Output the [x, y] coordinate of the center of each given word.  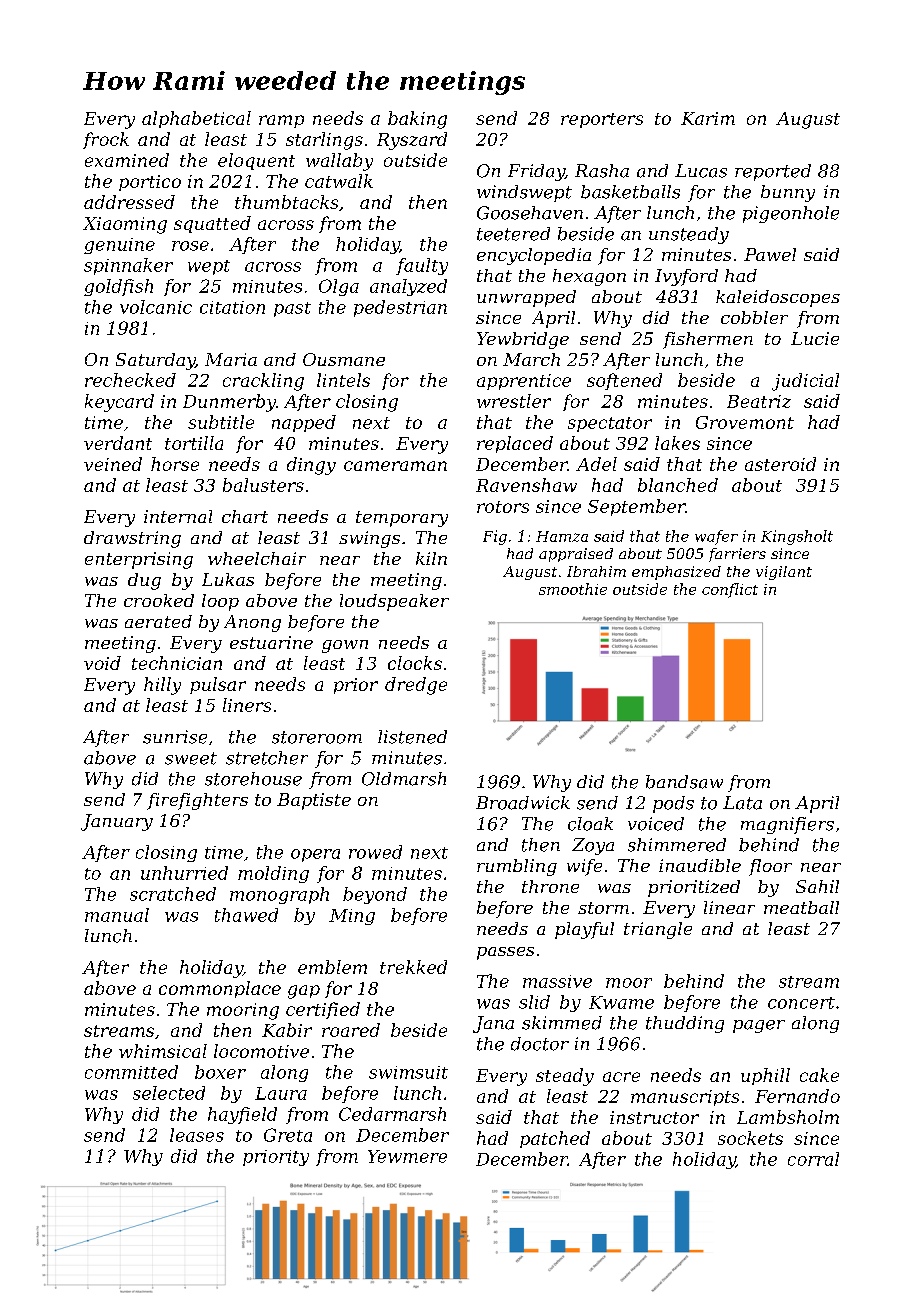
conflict [730, 590]
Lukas [228, 579]
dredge [416, 686]
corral [813, 1159]
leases [197, 1135]
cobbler [754, 317]
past [292, 309]
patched [555, 1139]
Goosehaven [530, 213]
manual [117, 915]
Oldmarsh [404, 779]
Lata [742, 803]
